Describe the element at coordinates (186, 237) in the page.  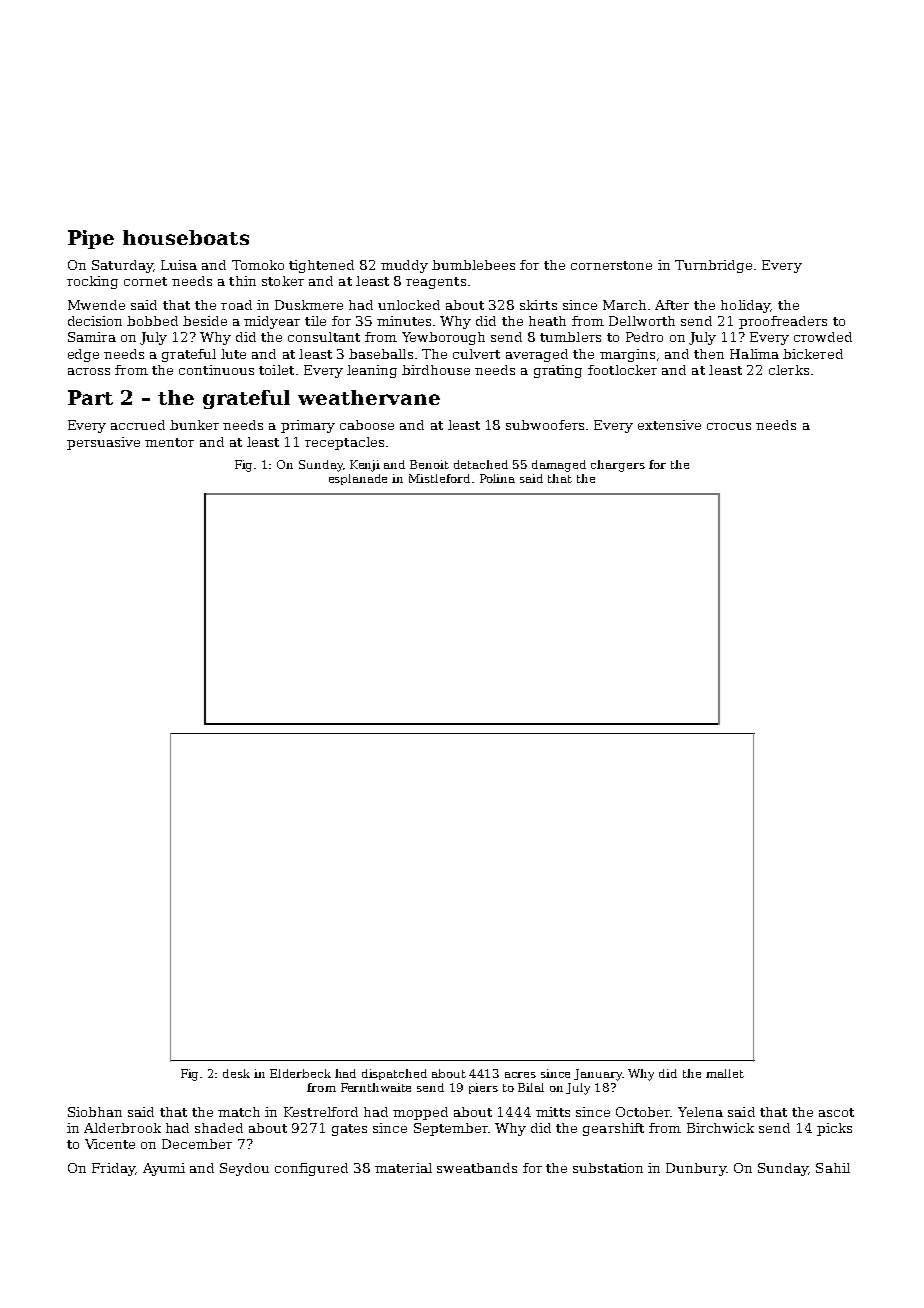
I see `houseboats` at that location.
